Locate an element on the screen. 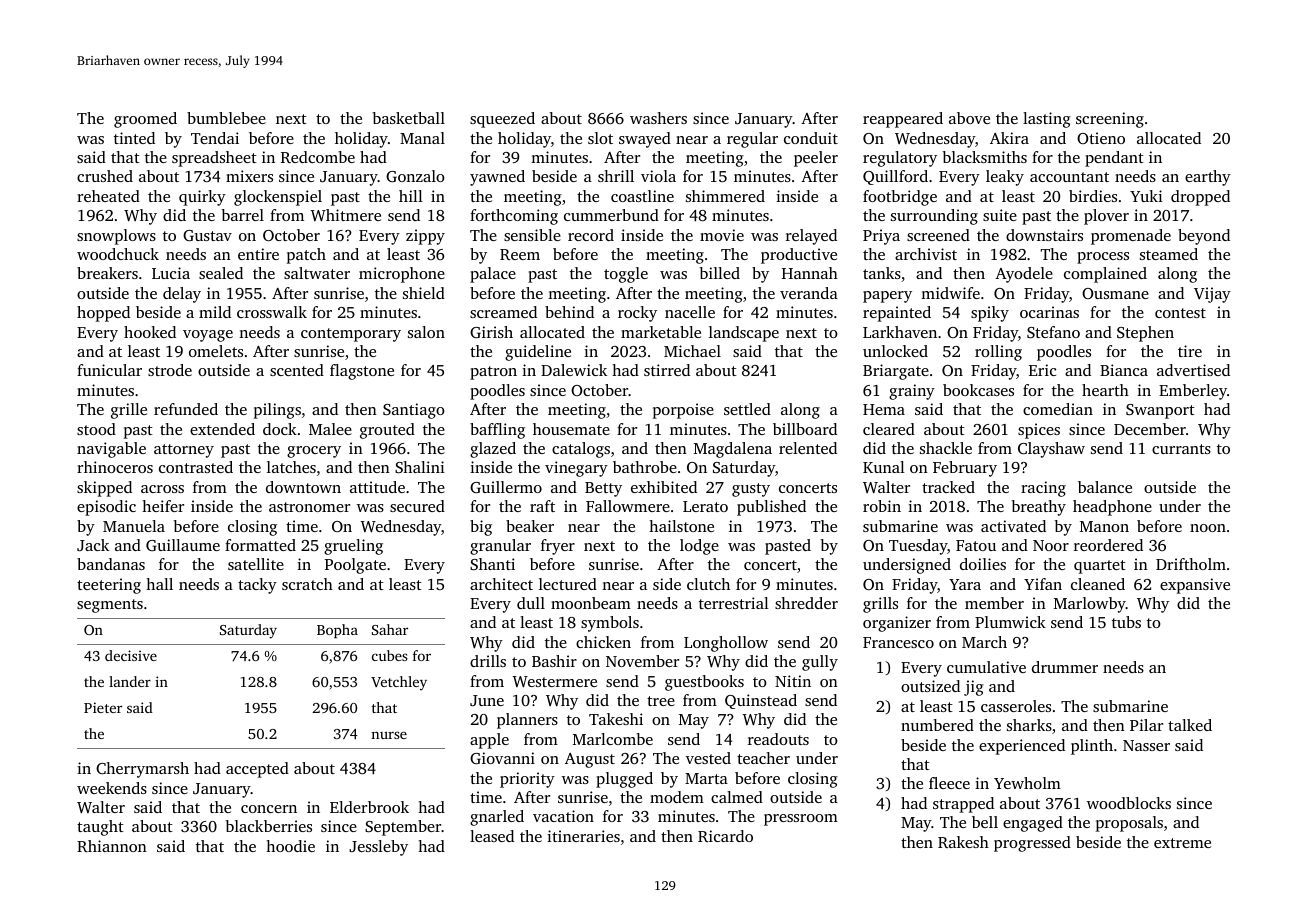 This screenshot has width=1308, height=924. Lerato is located at coordinates (705, 506).
